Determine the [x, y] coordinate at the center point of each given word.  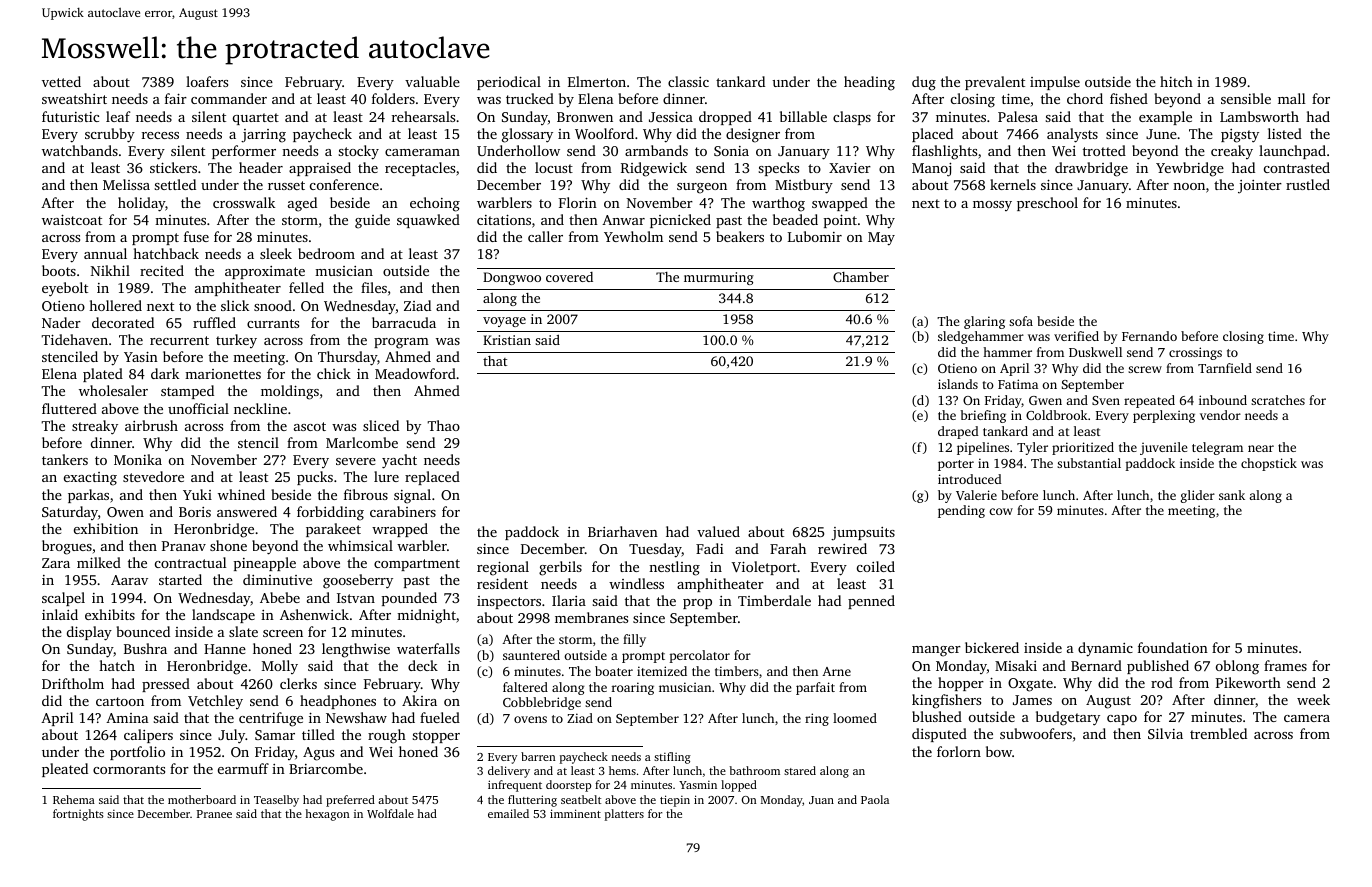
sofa [1021, 321]
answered [247, 511]
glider [1198, 496]
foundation [1173, 647]
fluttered [69, 408]
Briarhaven [623, 531]
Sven [1106, 400]
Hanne [225, 649]
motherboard [202, 799]
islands [958, 384]
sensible [1246, 98]
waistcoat [72, 219]
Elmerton [597, 81]
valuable [432, 81]
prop [697, 604]
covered [569, 277]
